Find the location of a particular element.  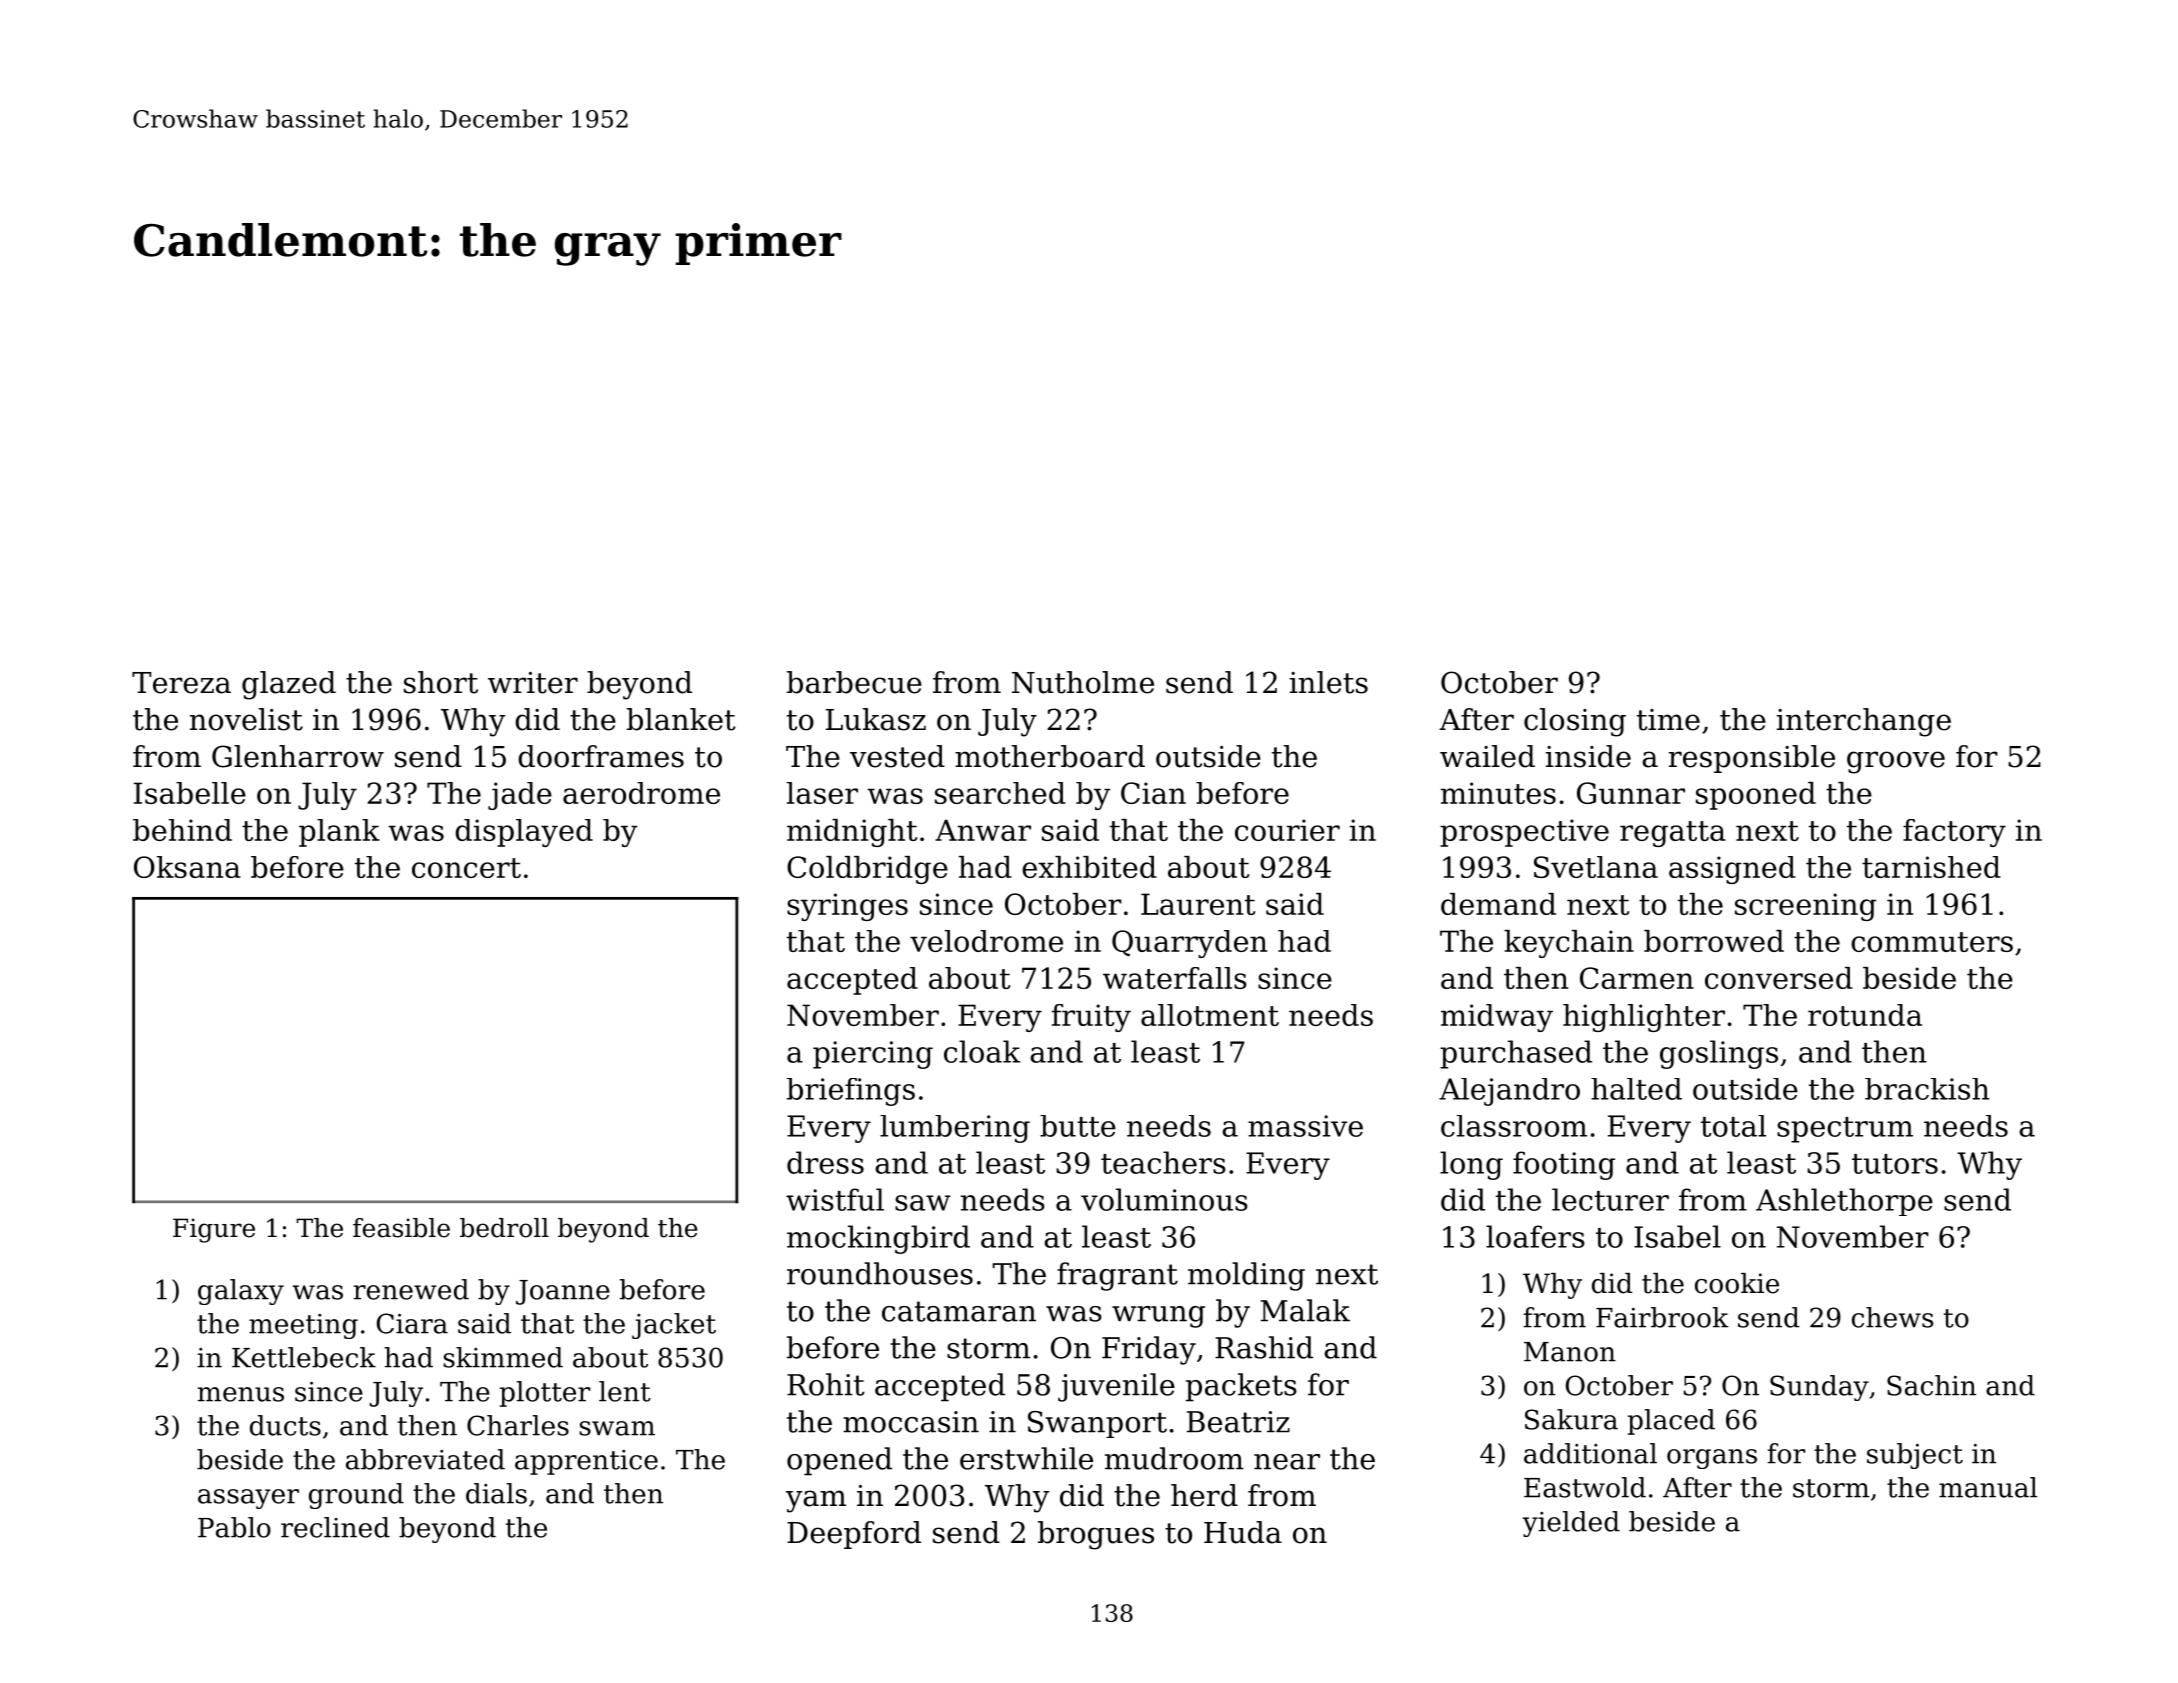

chews is located at coordinates (1892, 1317).
